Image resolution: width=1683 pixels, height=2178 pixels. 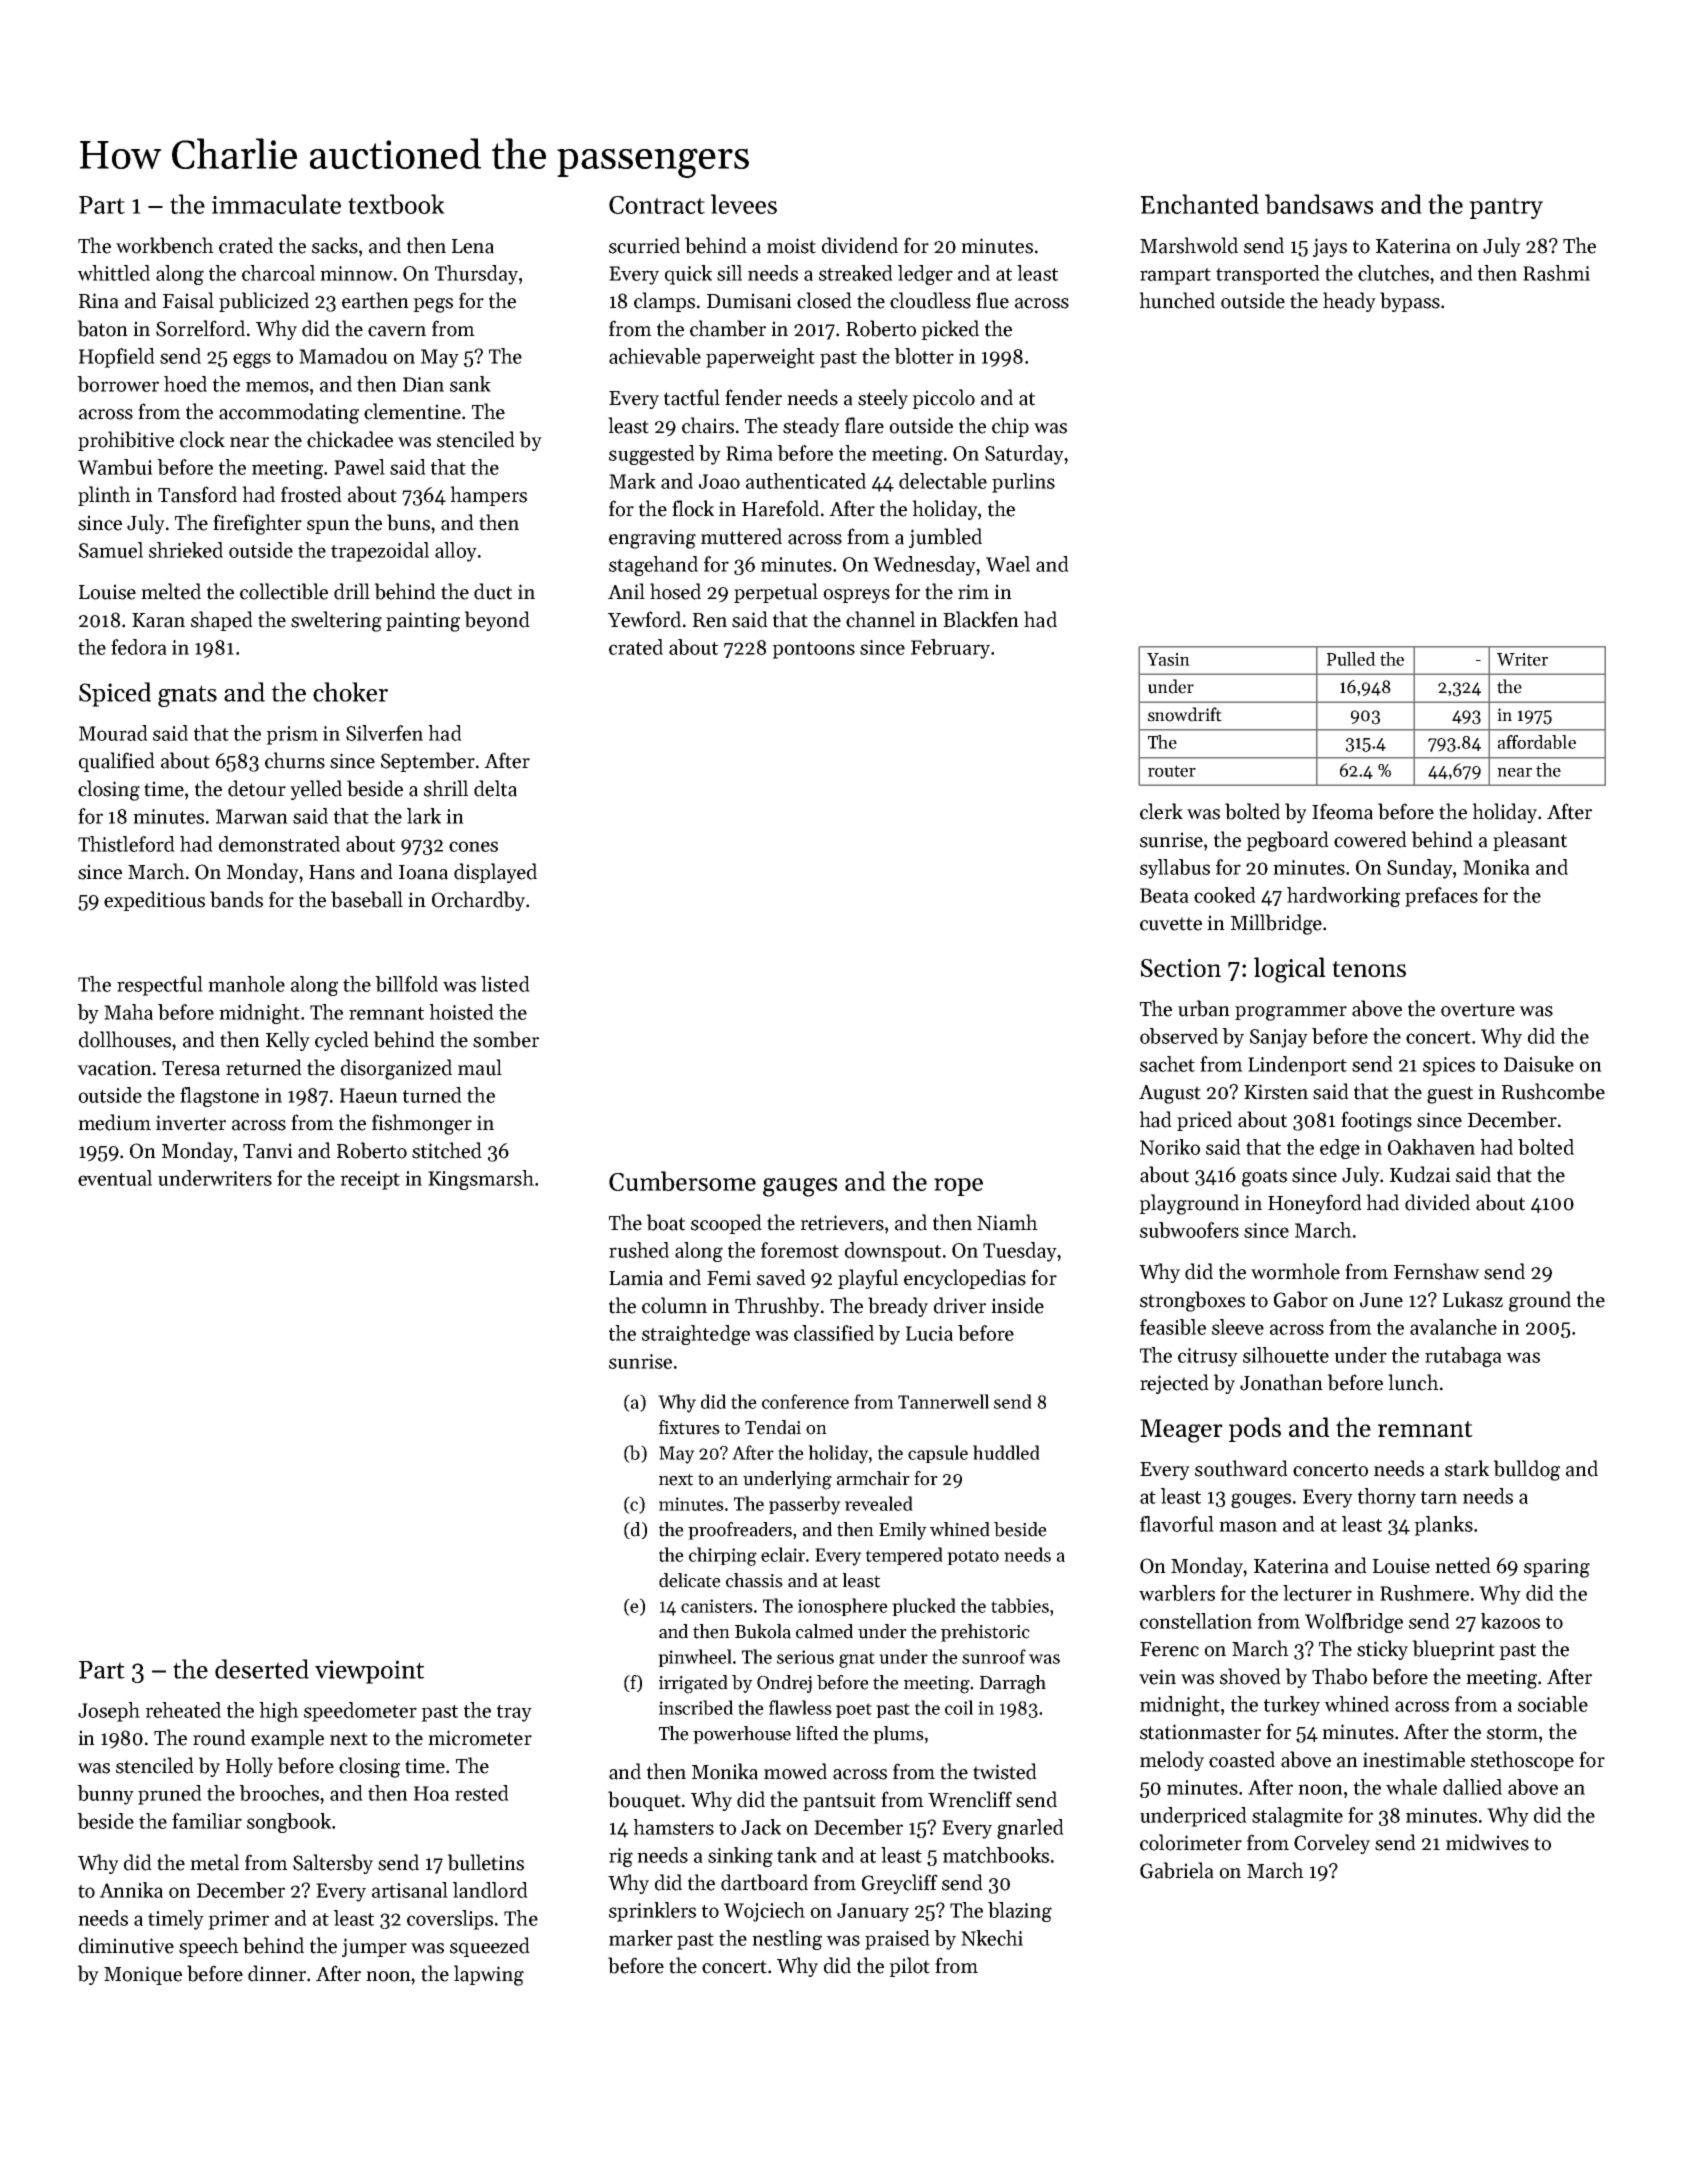 I want to click on flue, so click(x=992, y=300).
